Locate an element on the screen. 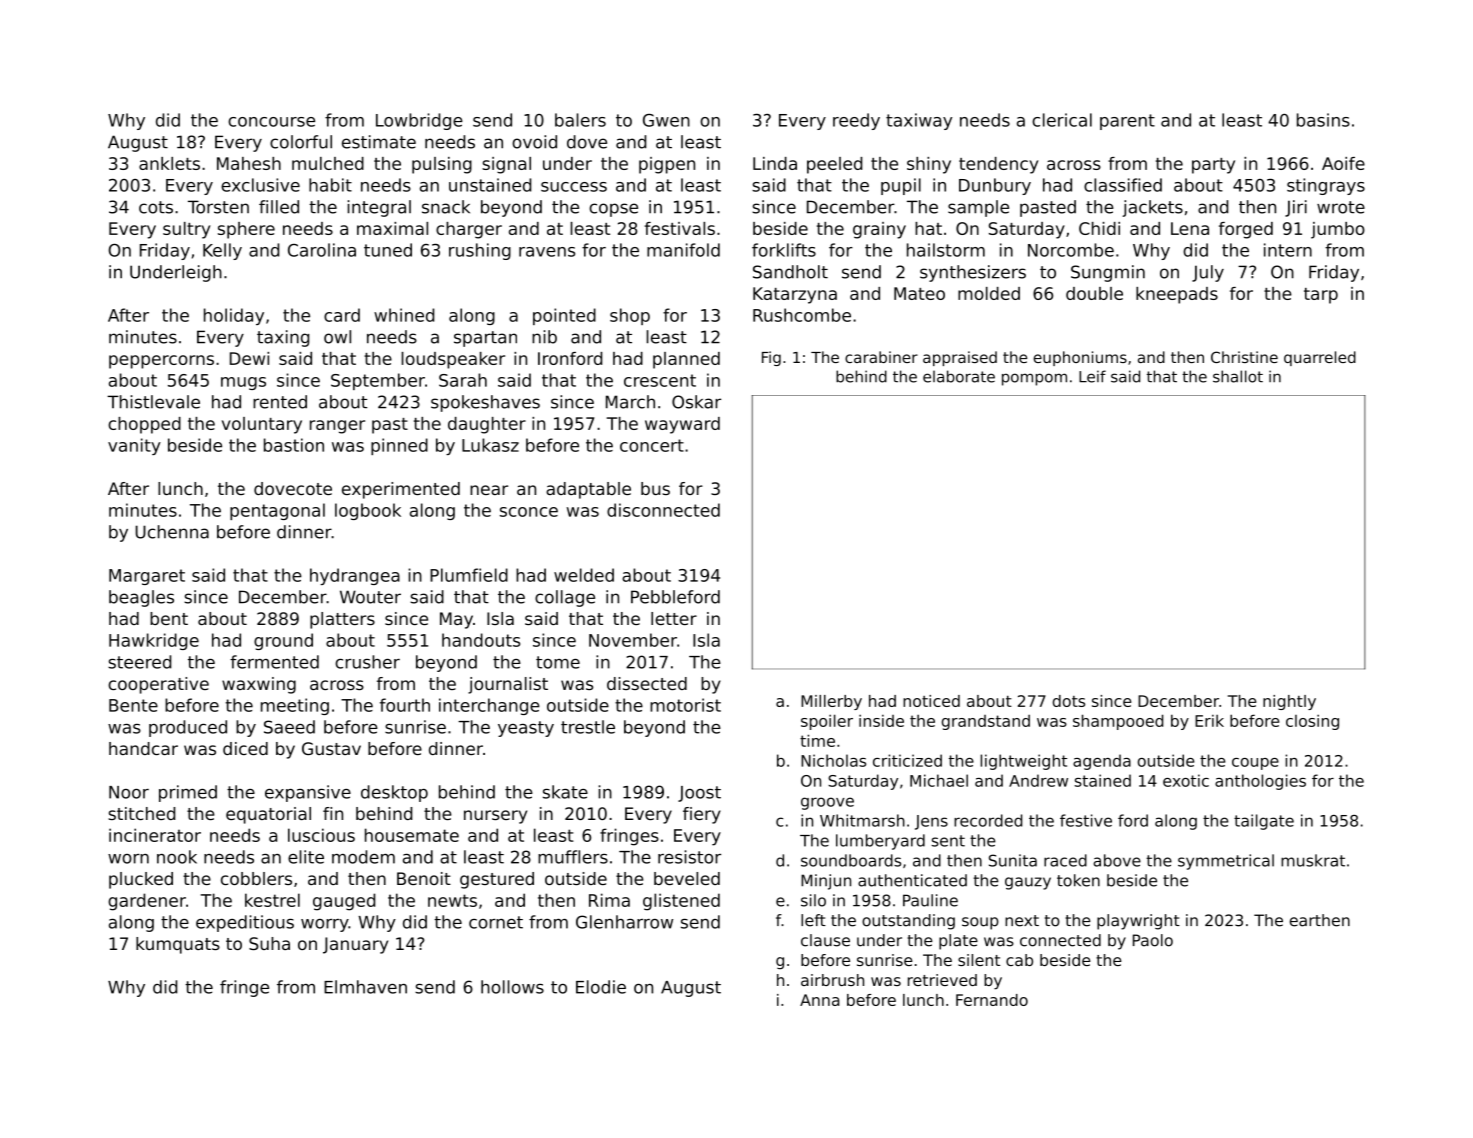 This screenshot has height=1138, width=1473. vanity is located at coordinates (134, 446).
